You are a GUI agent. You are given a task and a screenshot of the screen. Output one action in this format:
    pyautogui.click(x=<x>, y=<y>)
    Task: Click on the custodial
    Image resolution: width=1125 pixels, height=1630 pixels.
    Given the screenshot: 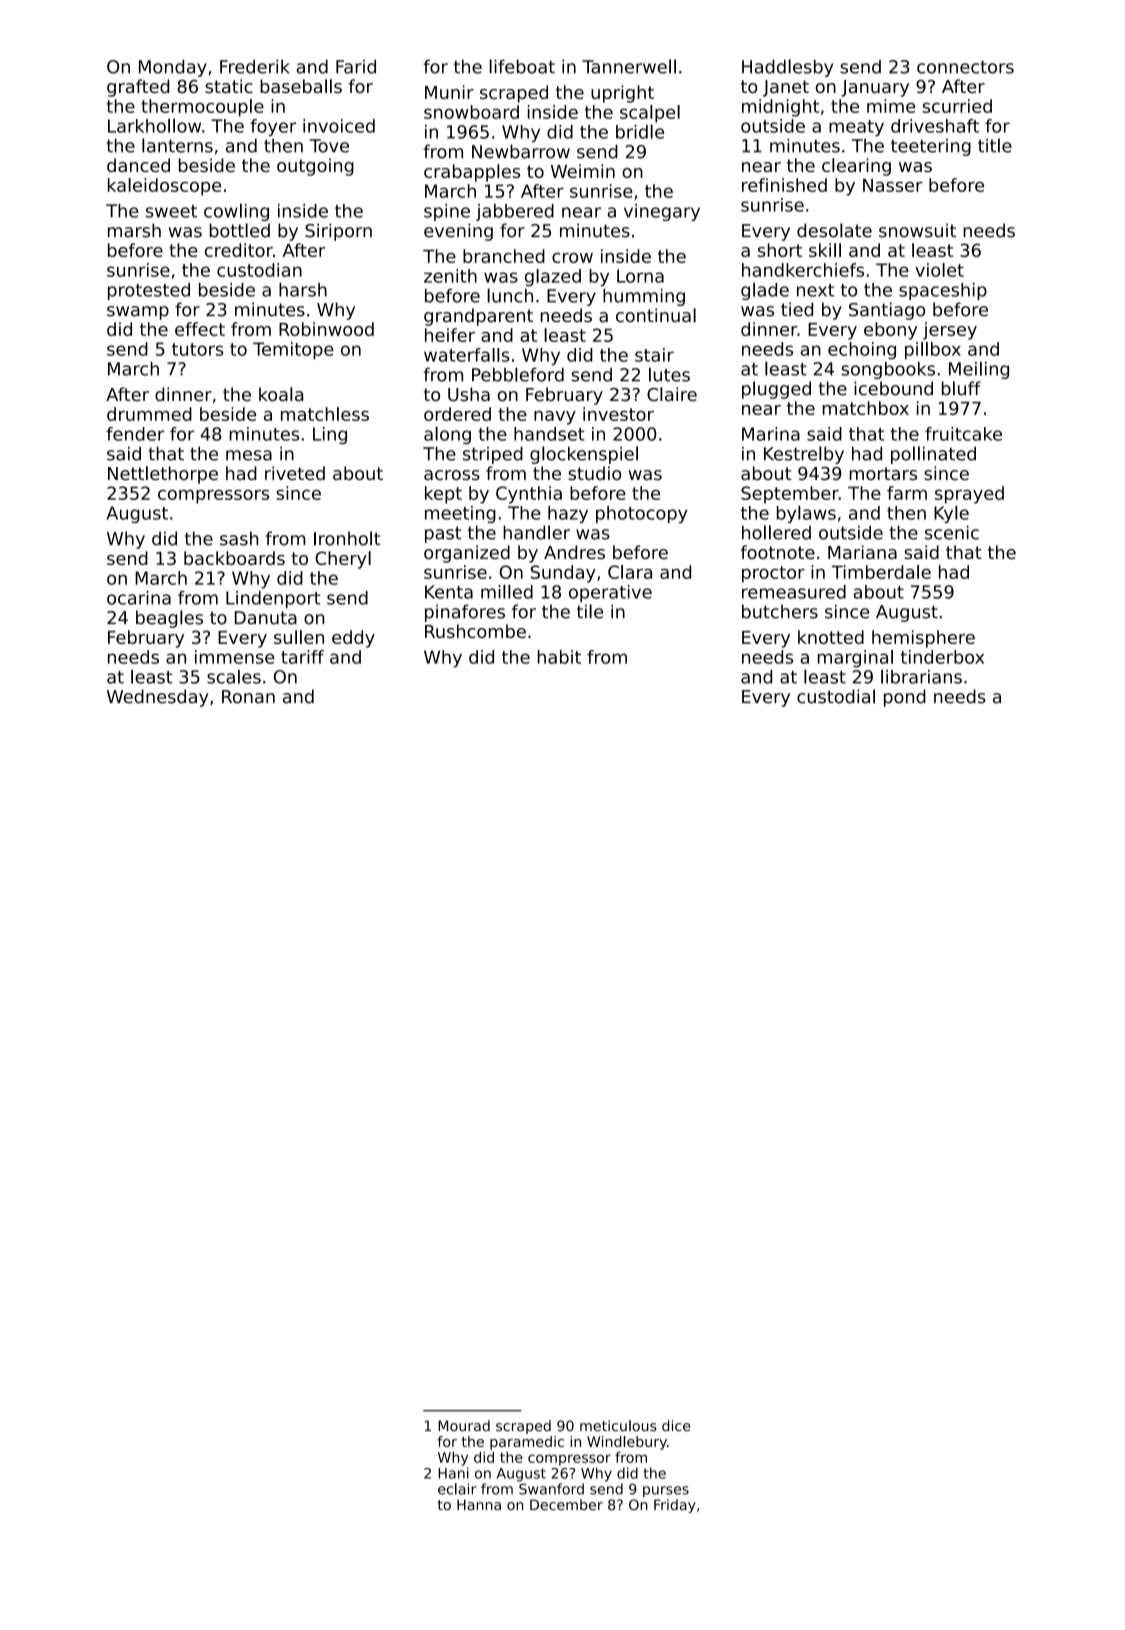 What is the action you would take?
    pyautogui.click(x=836, y=696)
